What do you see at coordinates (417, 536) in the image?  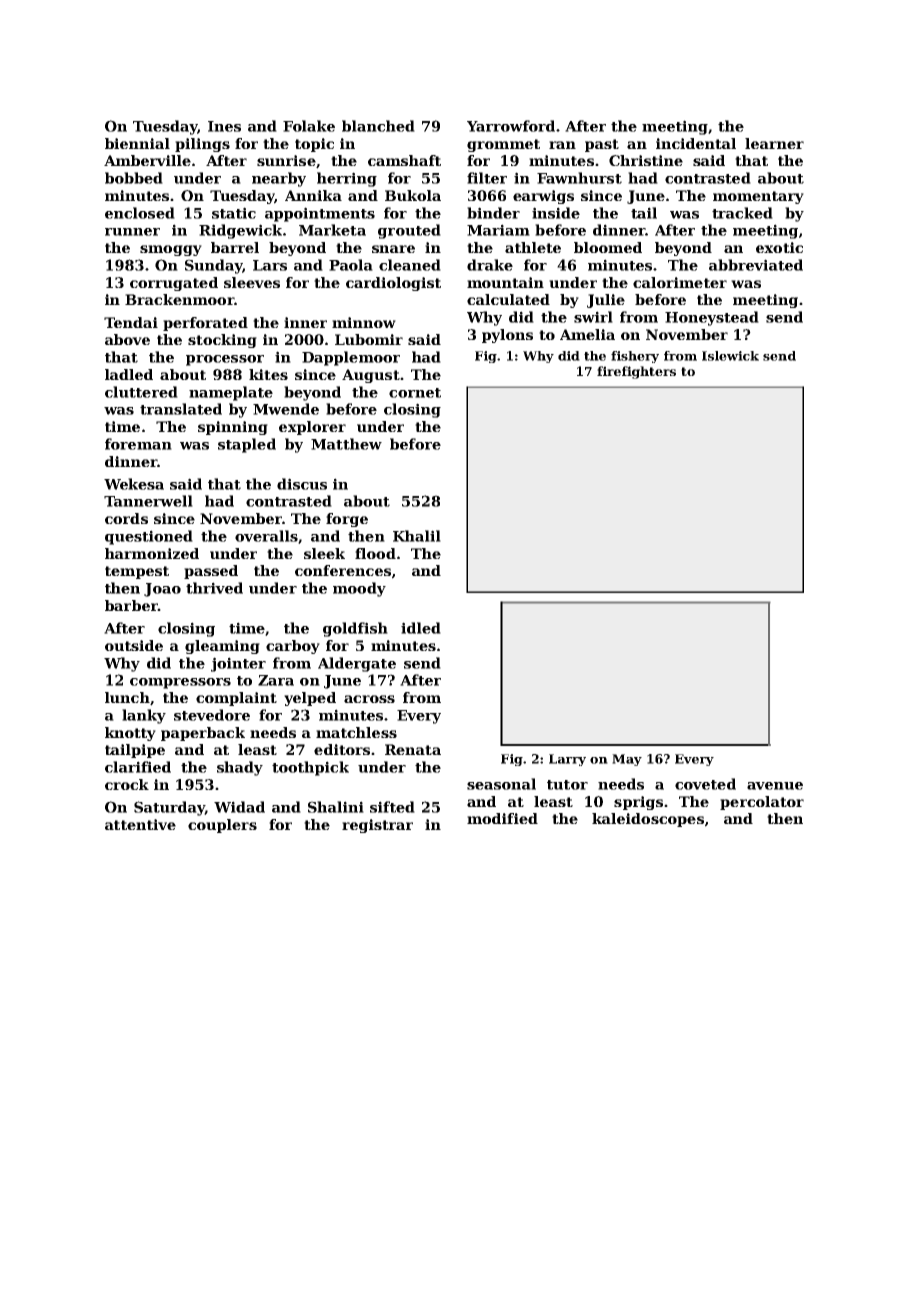 I see `Khalil` at bounding box center [417, 536].
